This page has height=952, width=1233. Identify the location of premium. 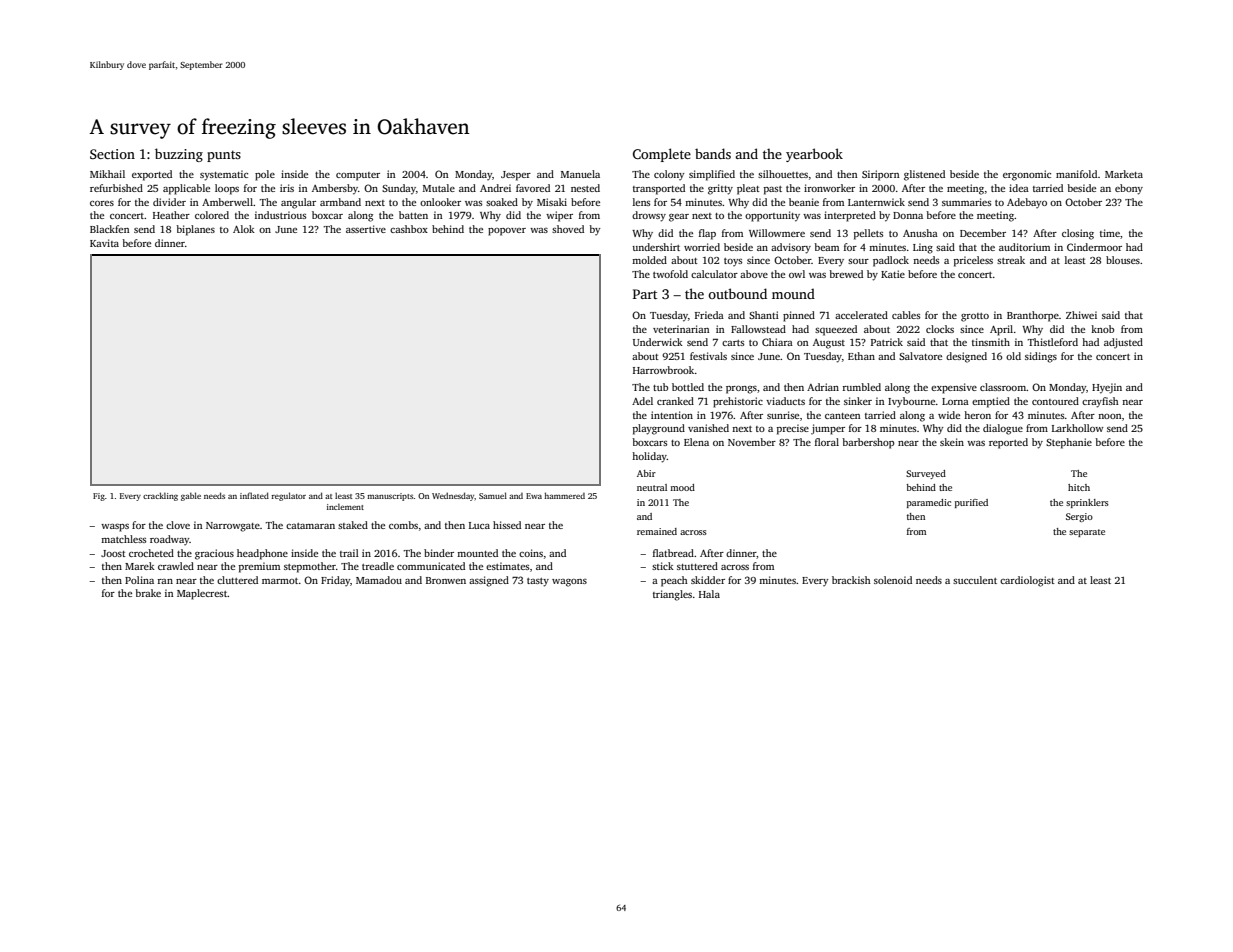
(259, 567).
